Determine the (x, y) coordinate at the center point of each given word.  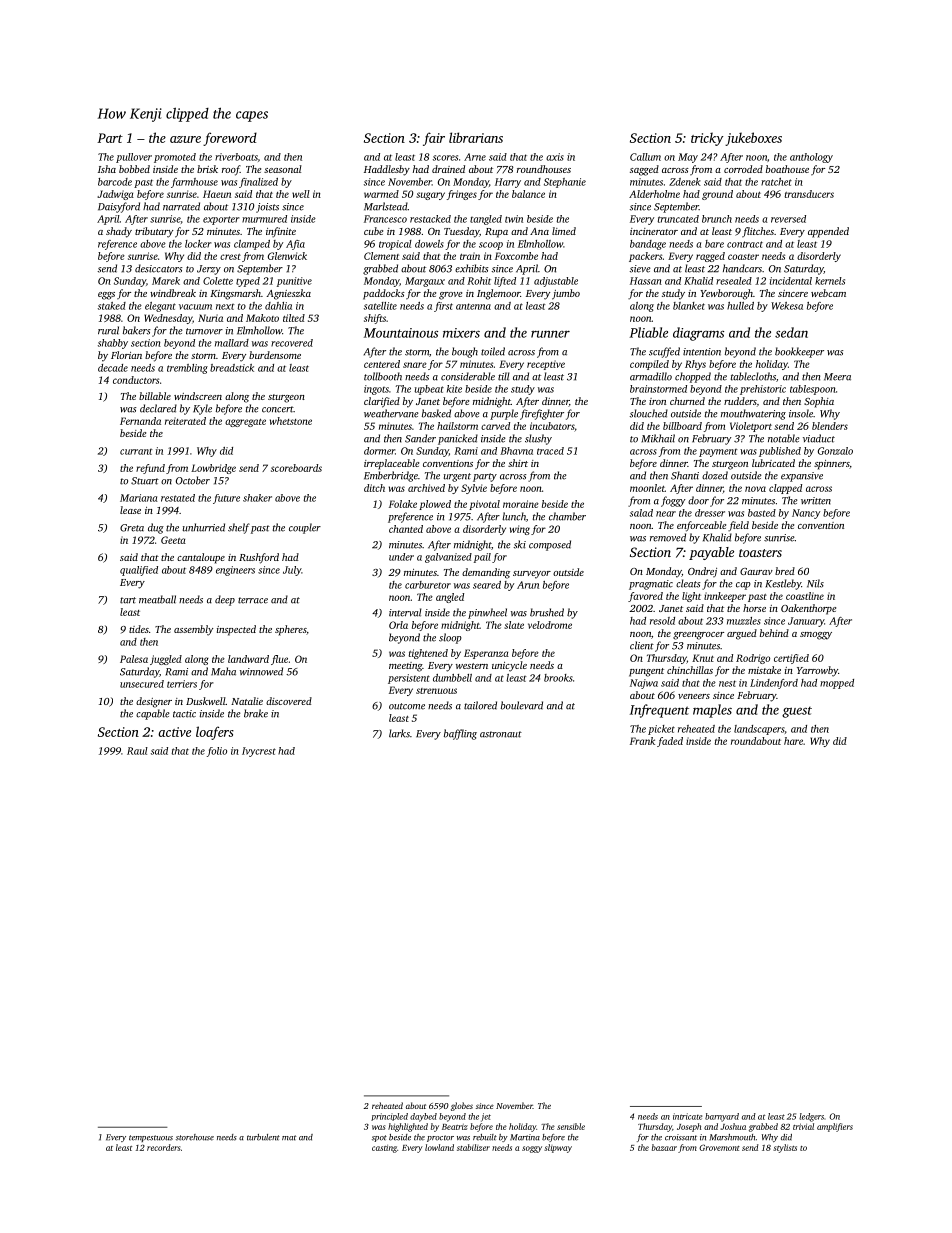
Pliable (649, 332)
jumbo (566, 294)
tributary (154, 232)
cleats (688, 583)
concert (278, 409)
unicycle (509, 666)
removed (668, 537)
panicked (458, 439)
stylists (785, 1148)
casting (384, 1149)
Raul (137, 751)
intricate (687, 1116)
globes (462, 1106)
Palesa (134, 659)
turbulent (263, 1137)
